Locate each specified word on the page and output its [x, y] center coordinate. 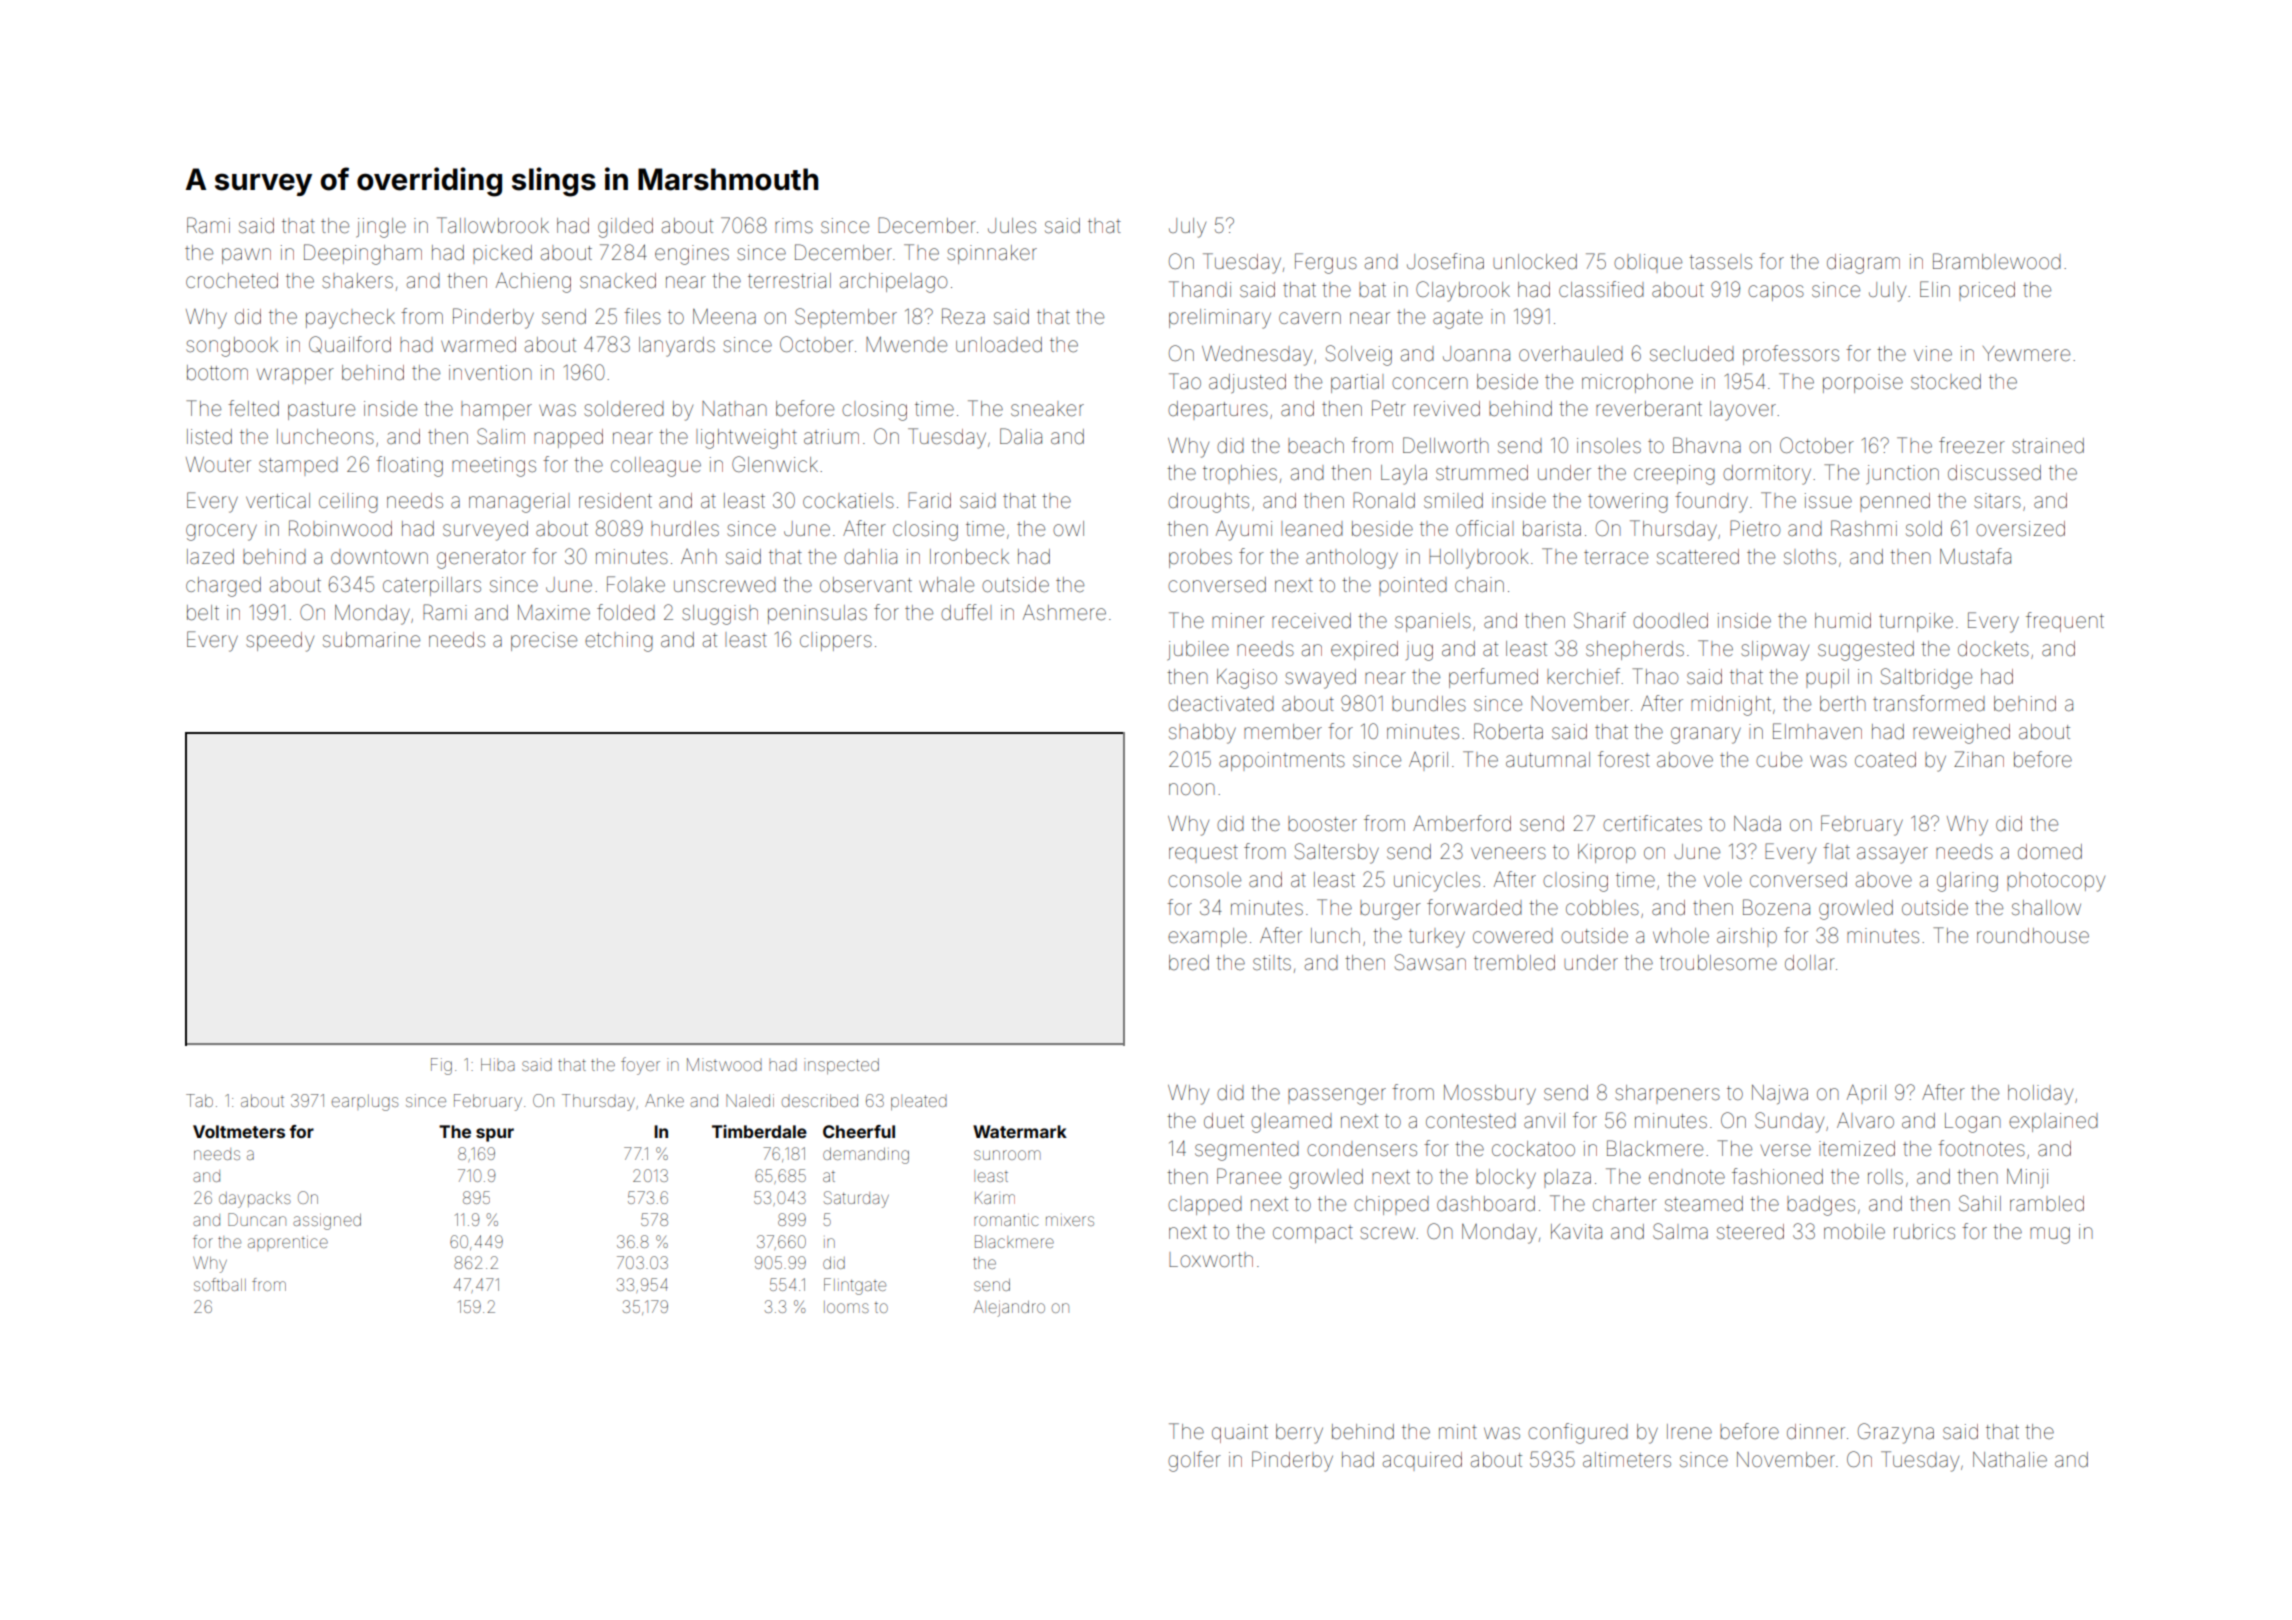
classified [1601, 289]
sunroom [1007, 1155]
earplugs [365, 1102]
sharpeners [1667, 1094]
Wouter [218, 465]
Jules [1012, 226]
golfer [1194, 1461]
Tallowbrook [493, 225]
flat [1836, 851]
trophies [1240, 474]
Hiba [498, 1064]
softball [220, 1284]
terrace [1616, 557]
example [1207, 937]
